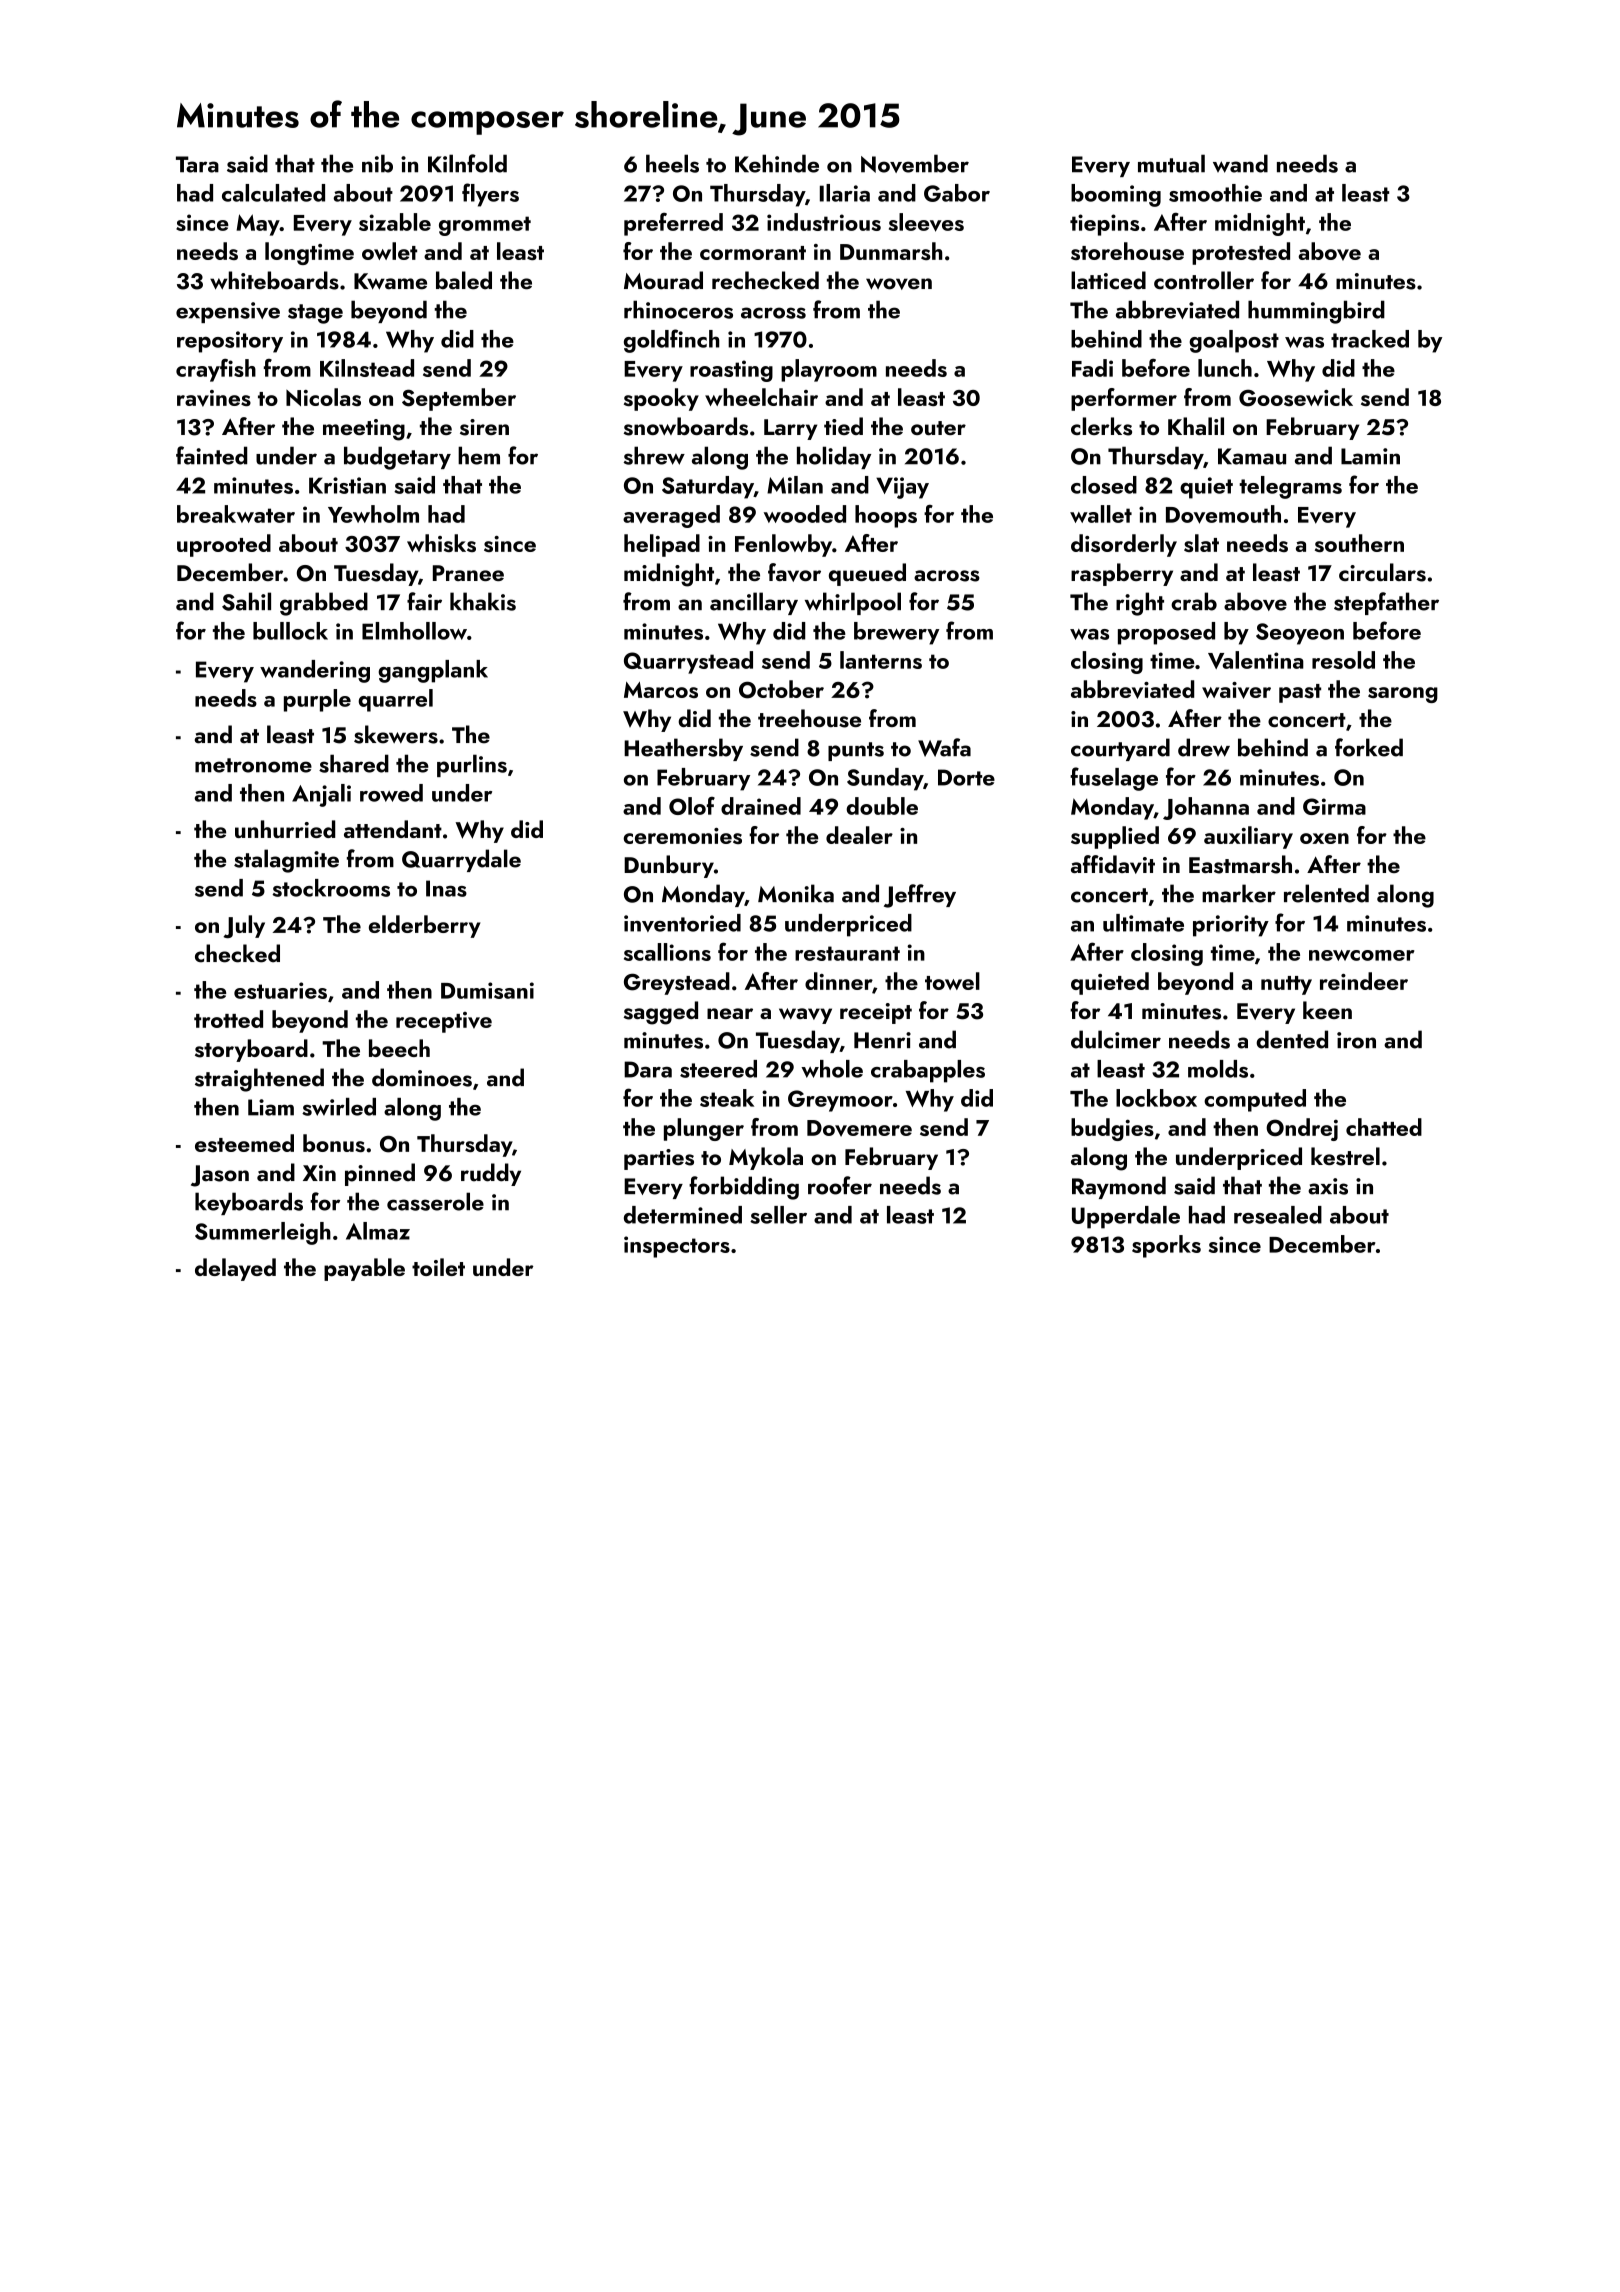  Describe the element at coordinates (1225, 368) in the document. I see `lunch` at that location.
